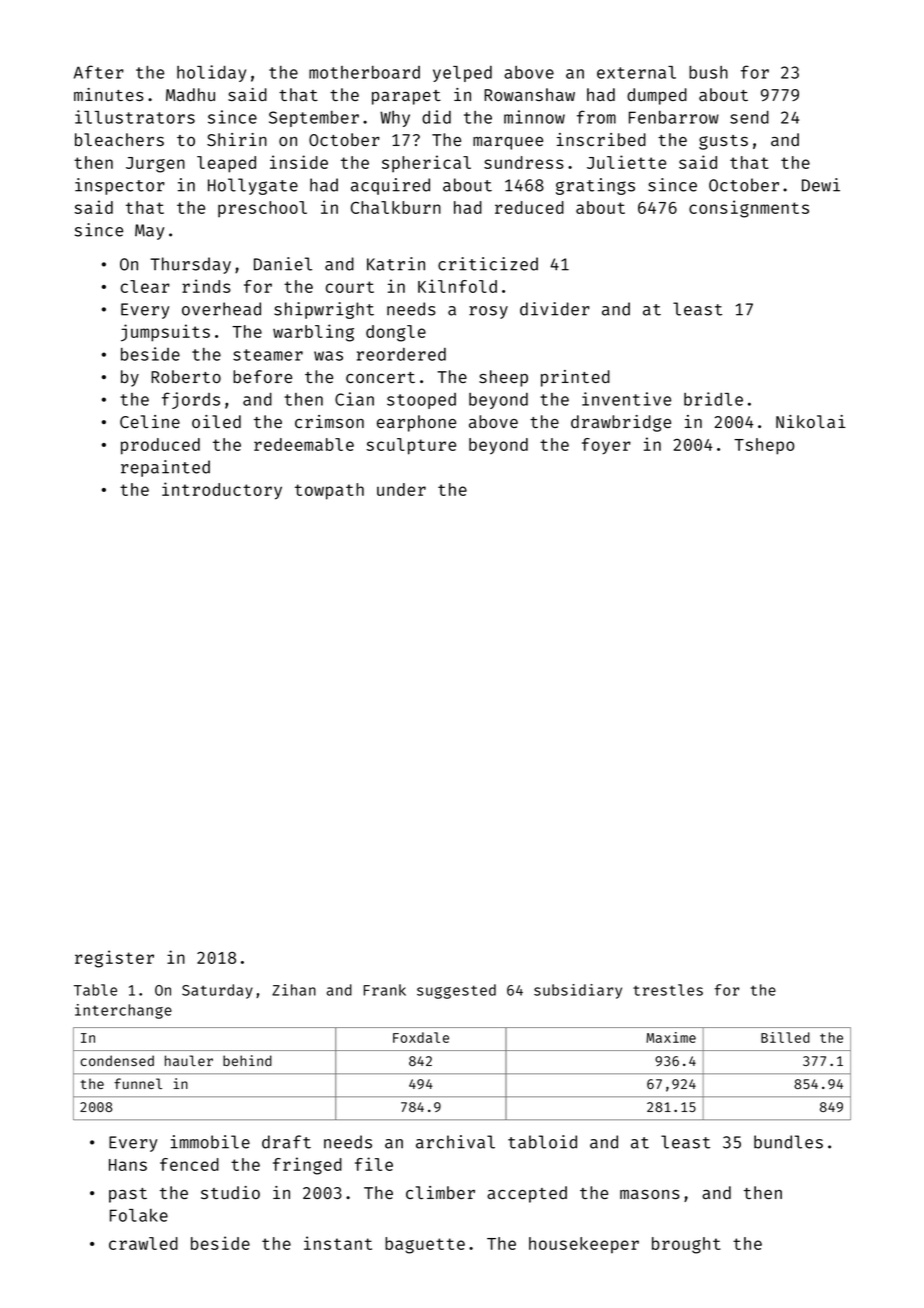  I want to click on behind, so click(247, 1060).
